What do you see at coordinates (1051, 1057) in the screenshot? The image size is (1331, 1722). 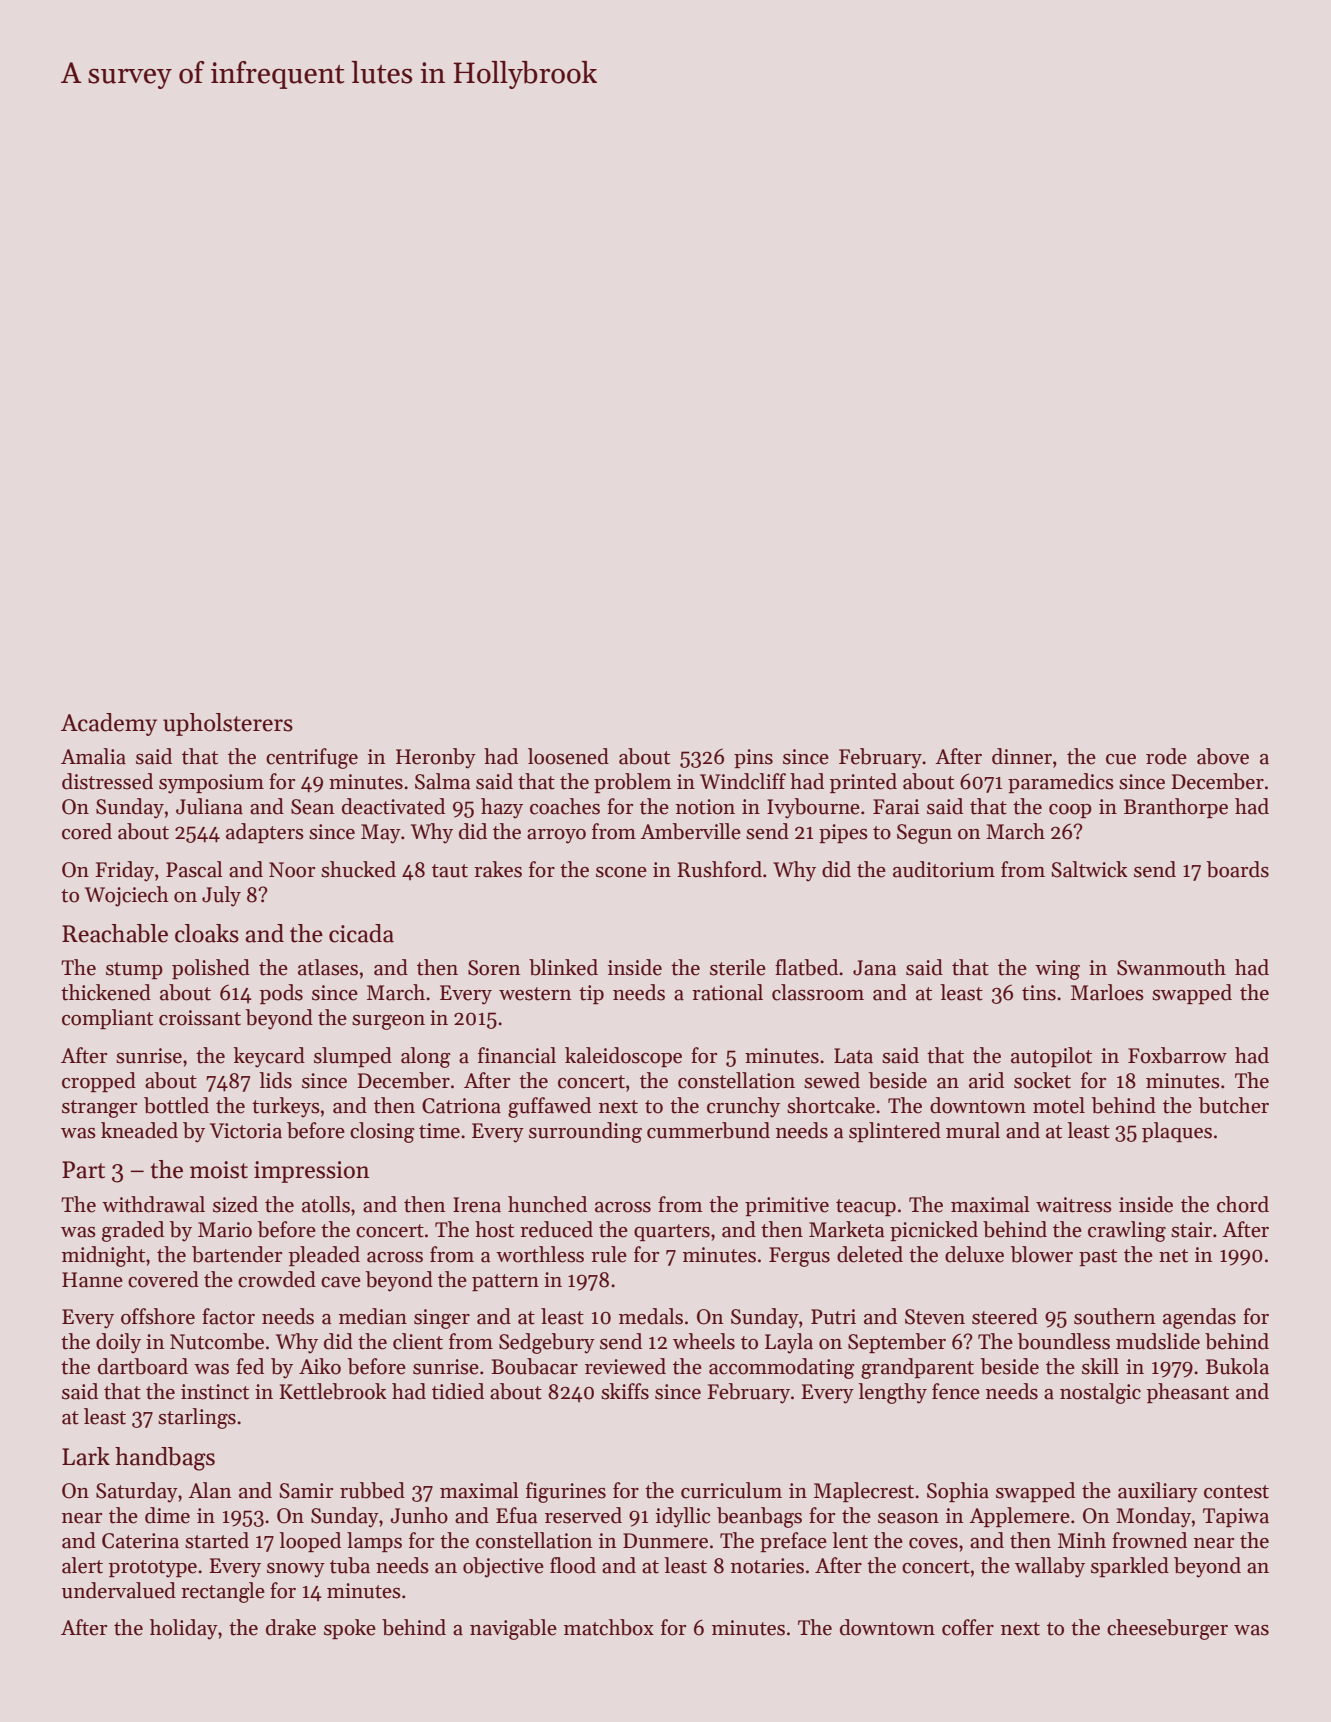 I see `autopilot` at bounding box center [1051, 1057].
